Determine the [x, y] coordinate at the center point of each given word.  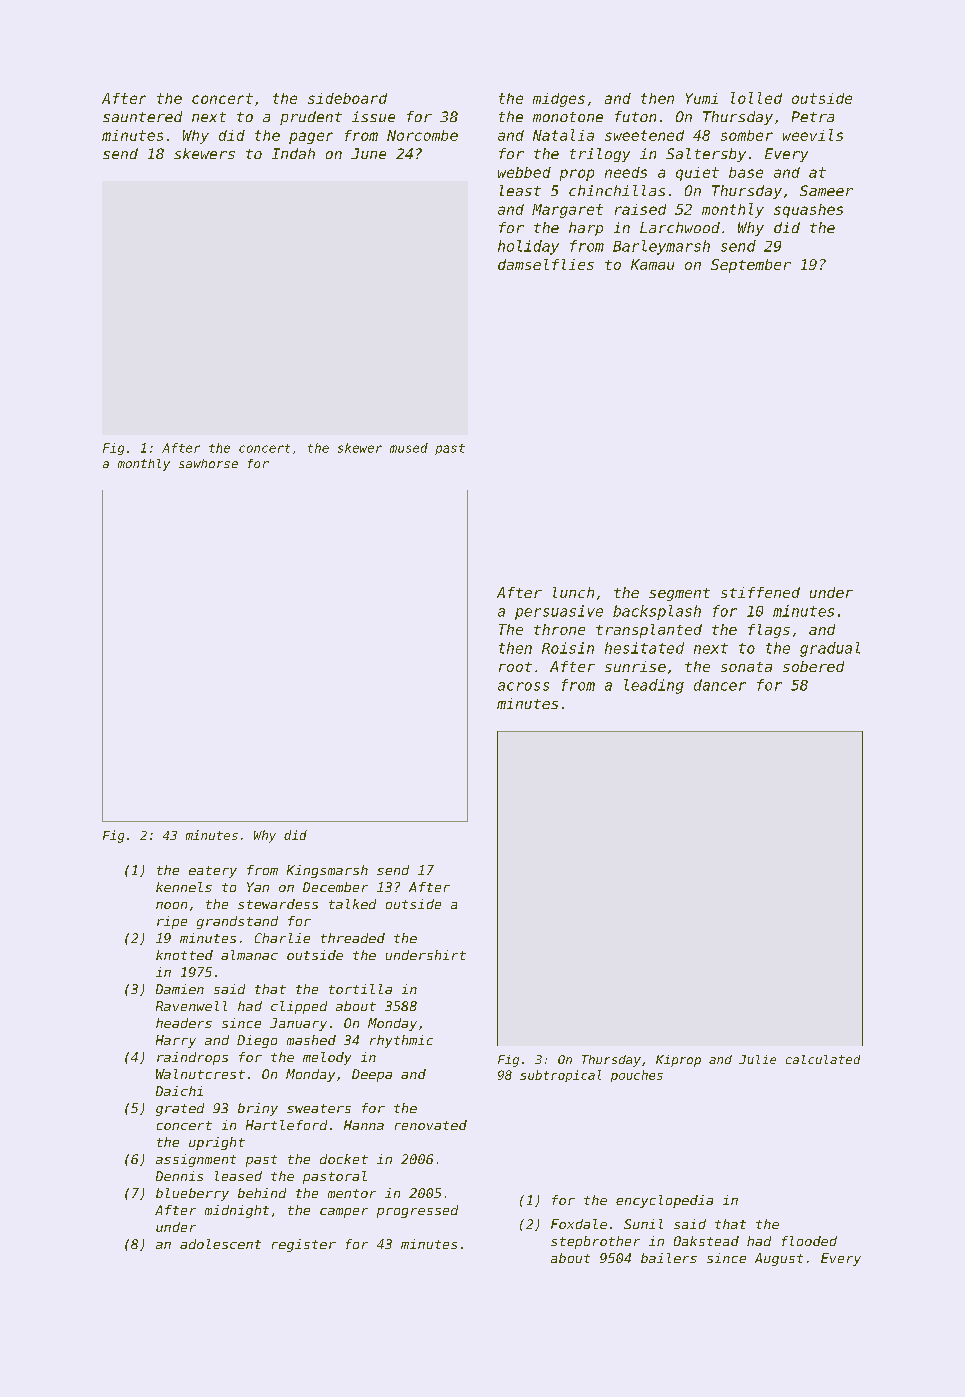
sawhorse [208, 463]
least [520, 190]
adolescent [220, 1244]
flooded [809, 1241]
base [746, 172]
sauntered [142, 116]
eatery [213, 872]
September [751, 266]
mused [409, 448]
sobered [813, 666]
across [523, 686]
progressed [417, 1211]
